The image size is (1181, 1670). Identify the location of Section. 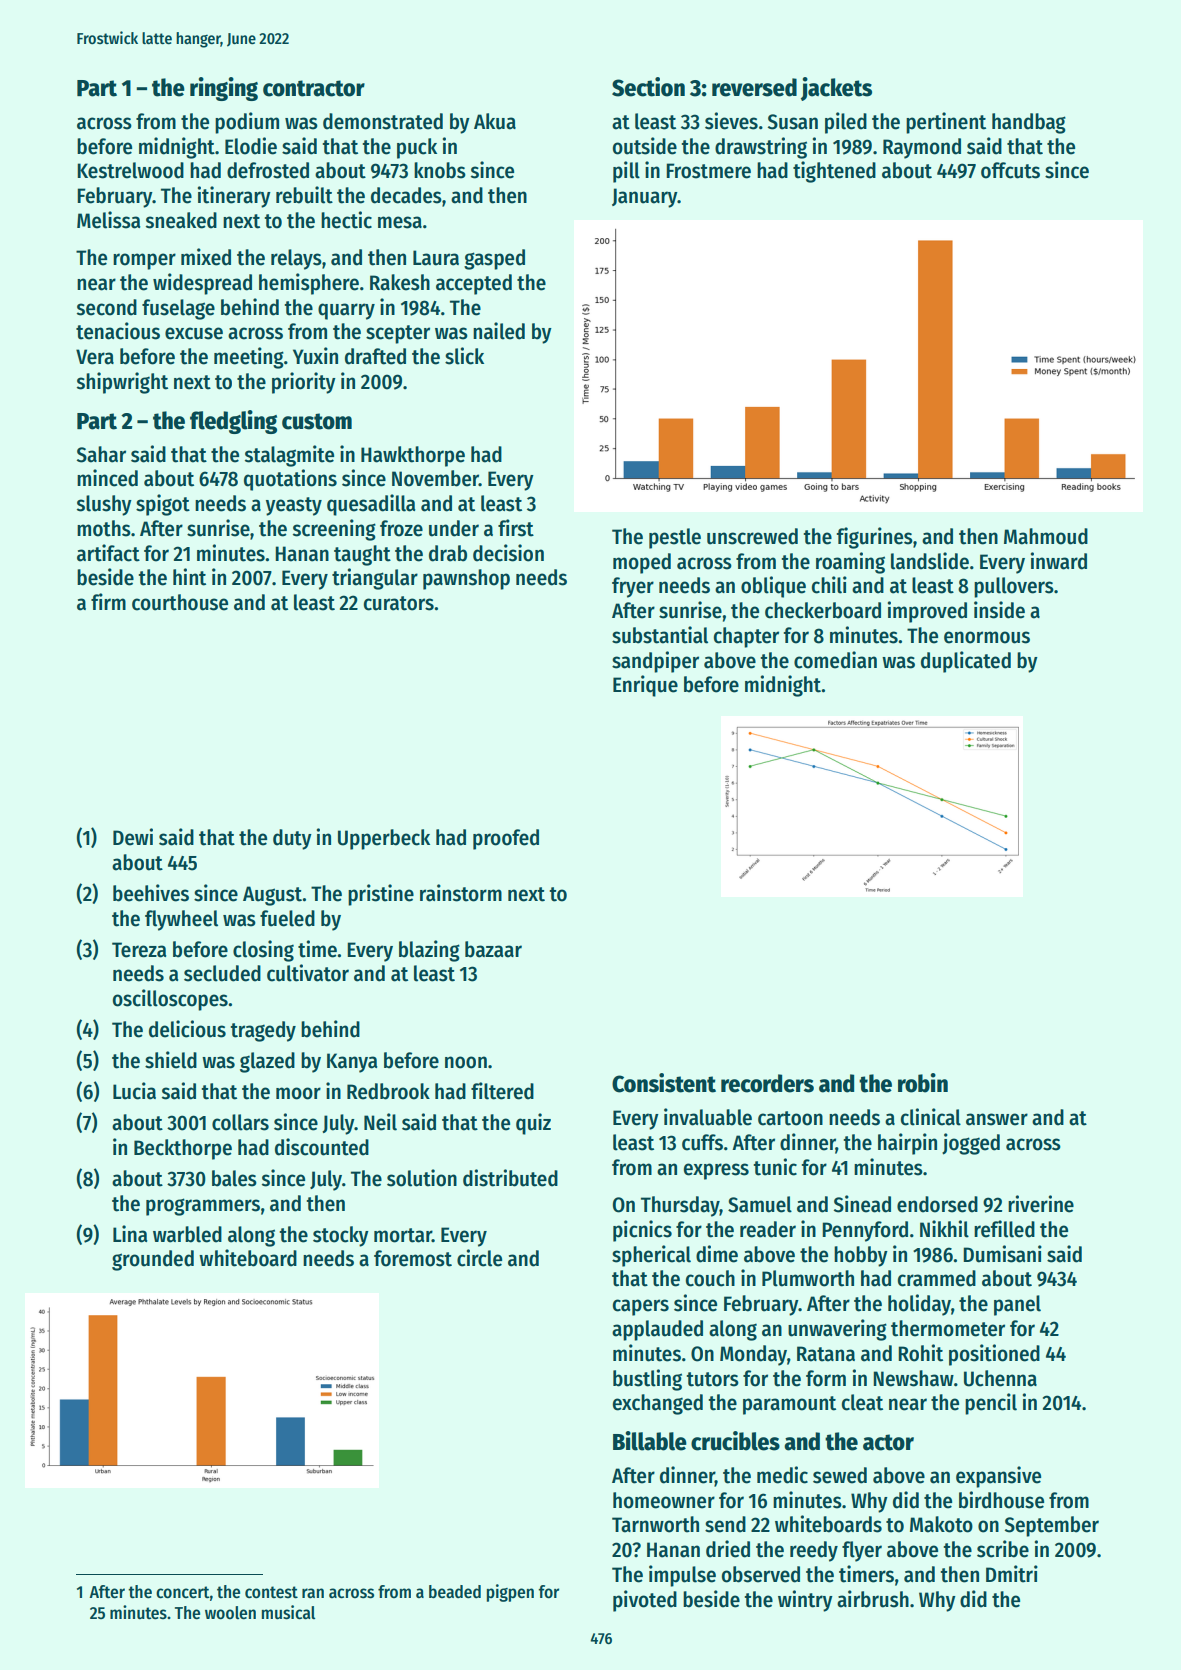
(648, 87).
